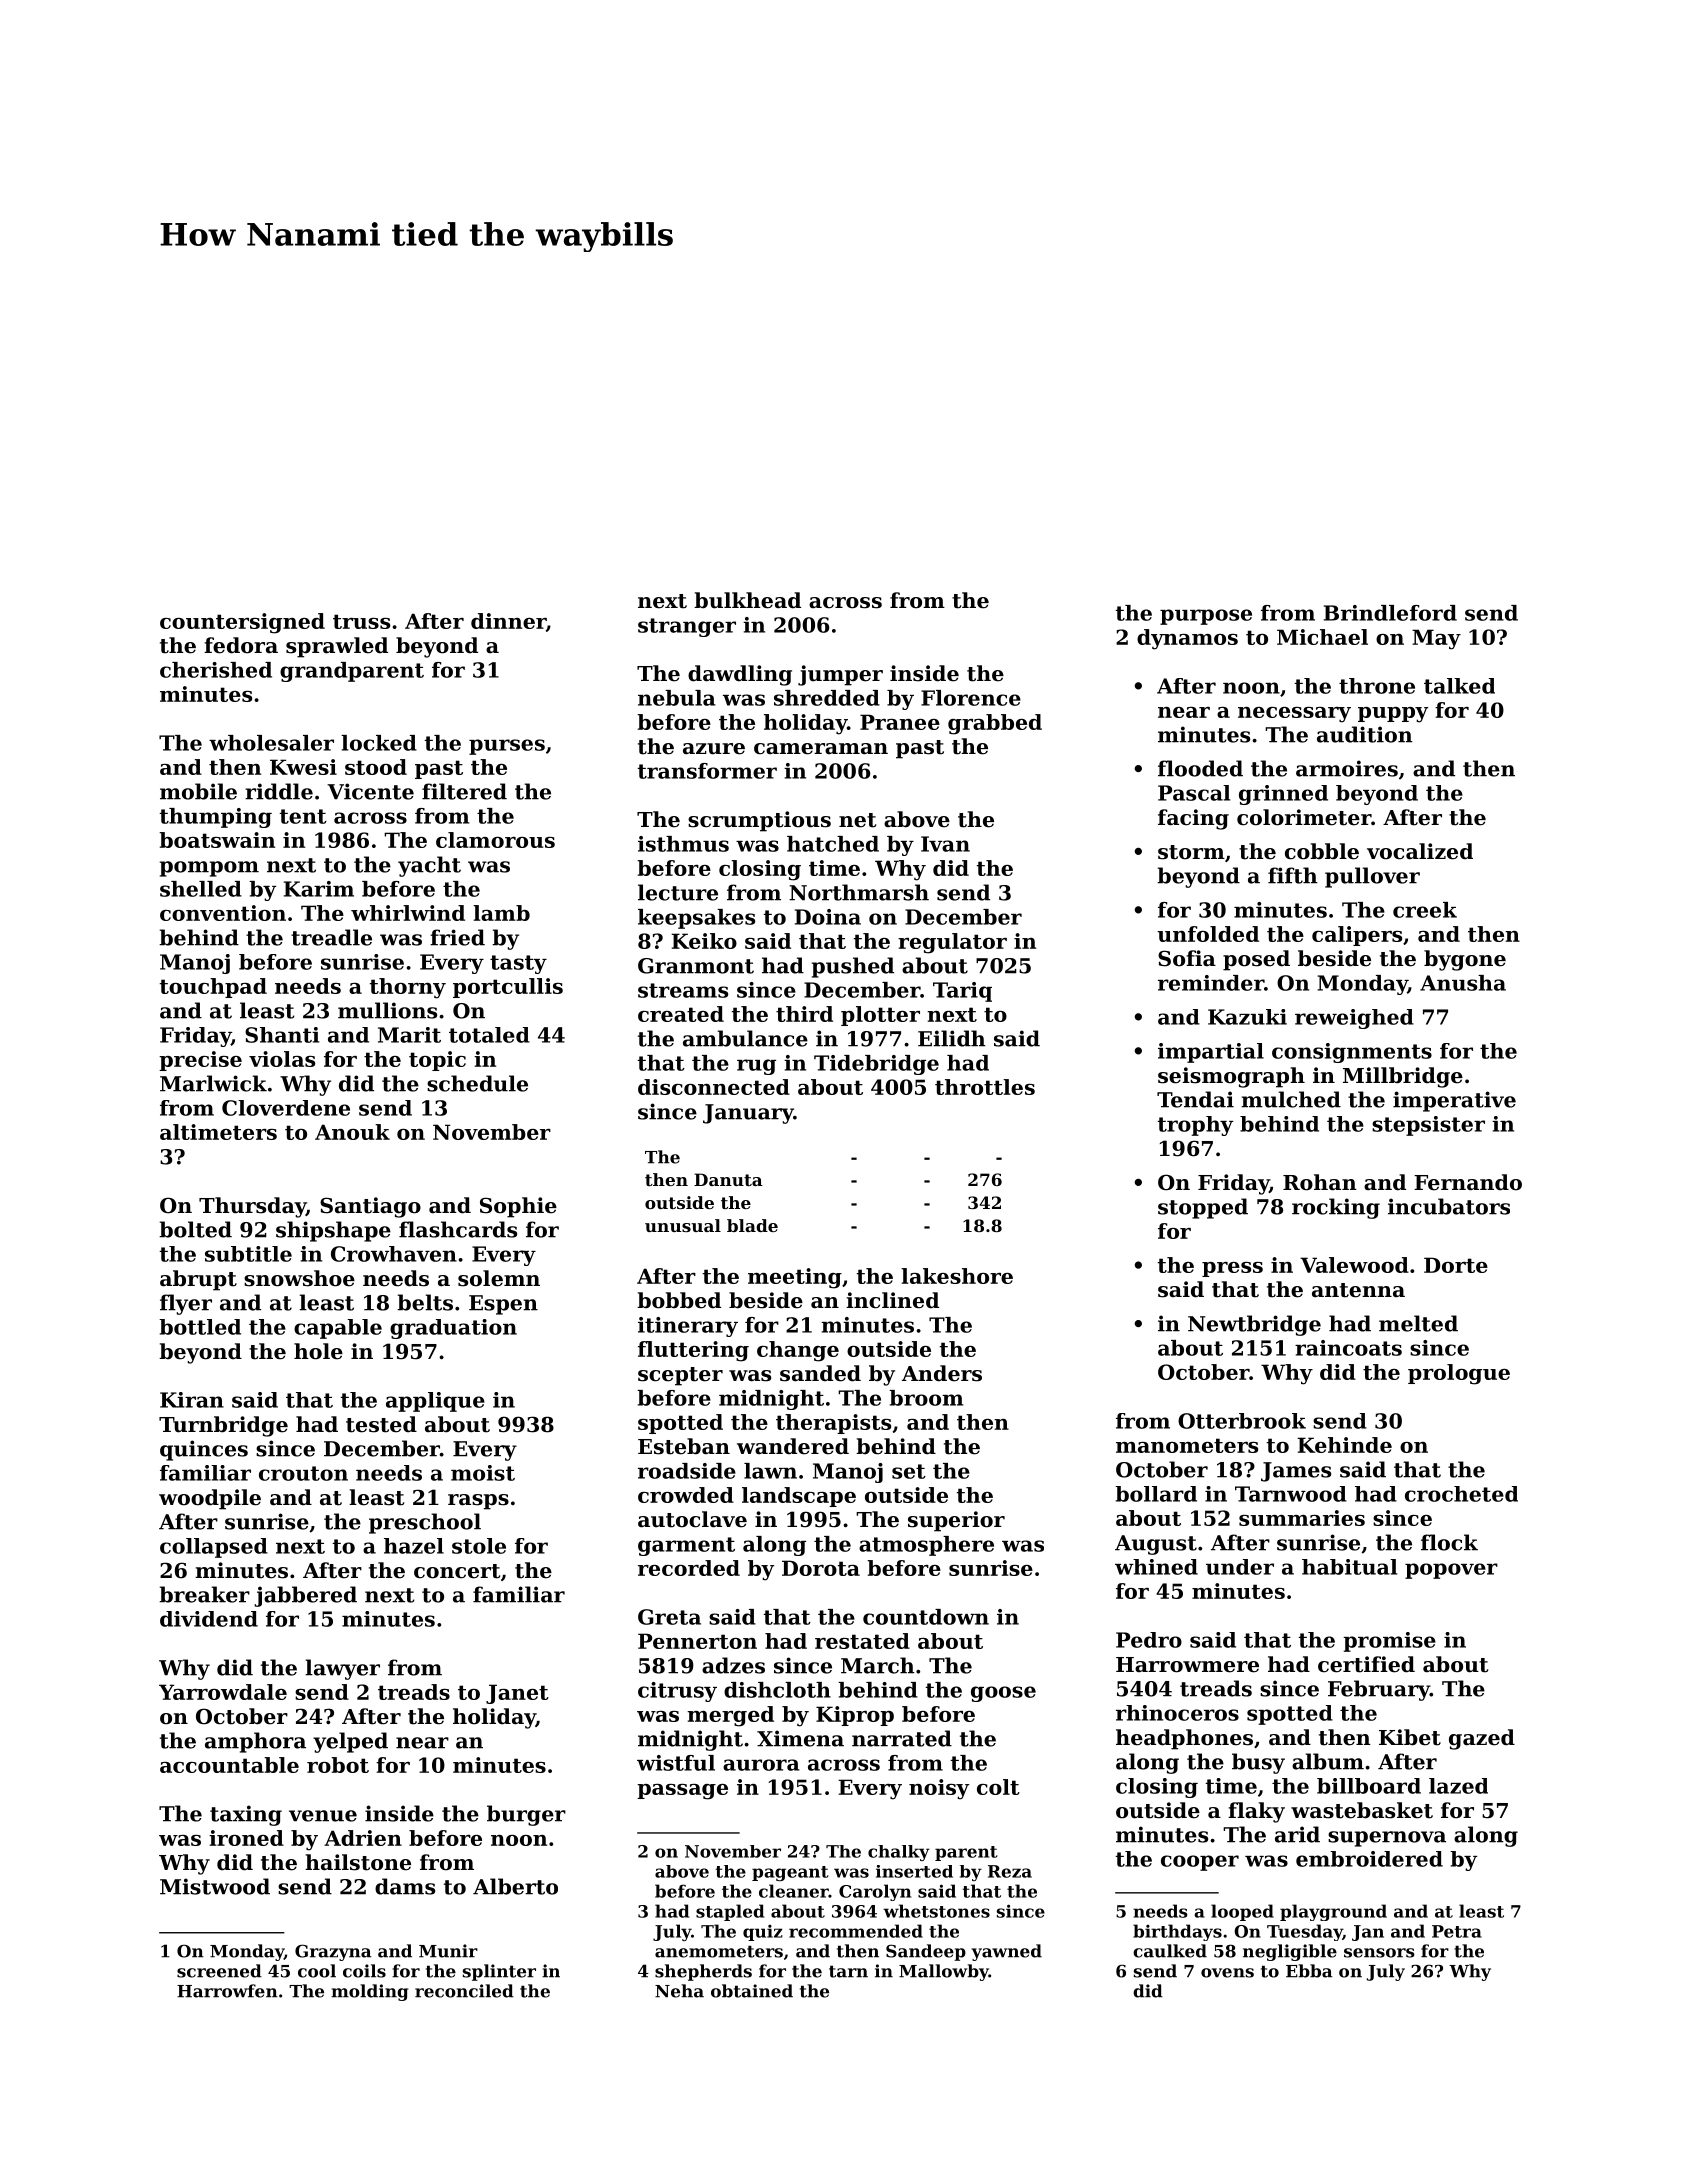  I want to click on prologue, so click(1459, 1374).
